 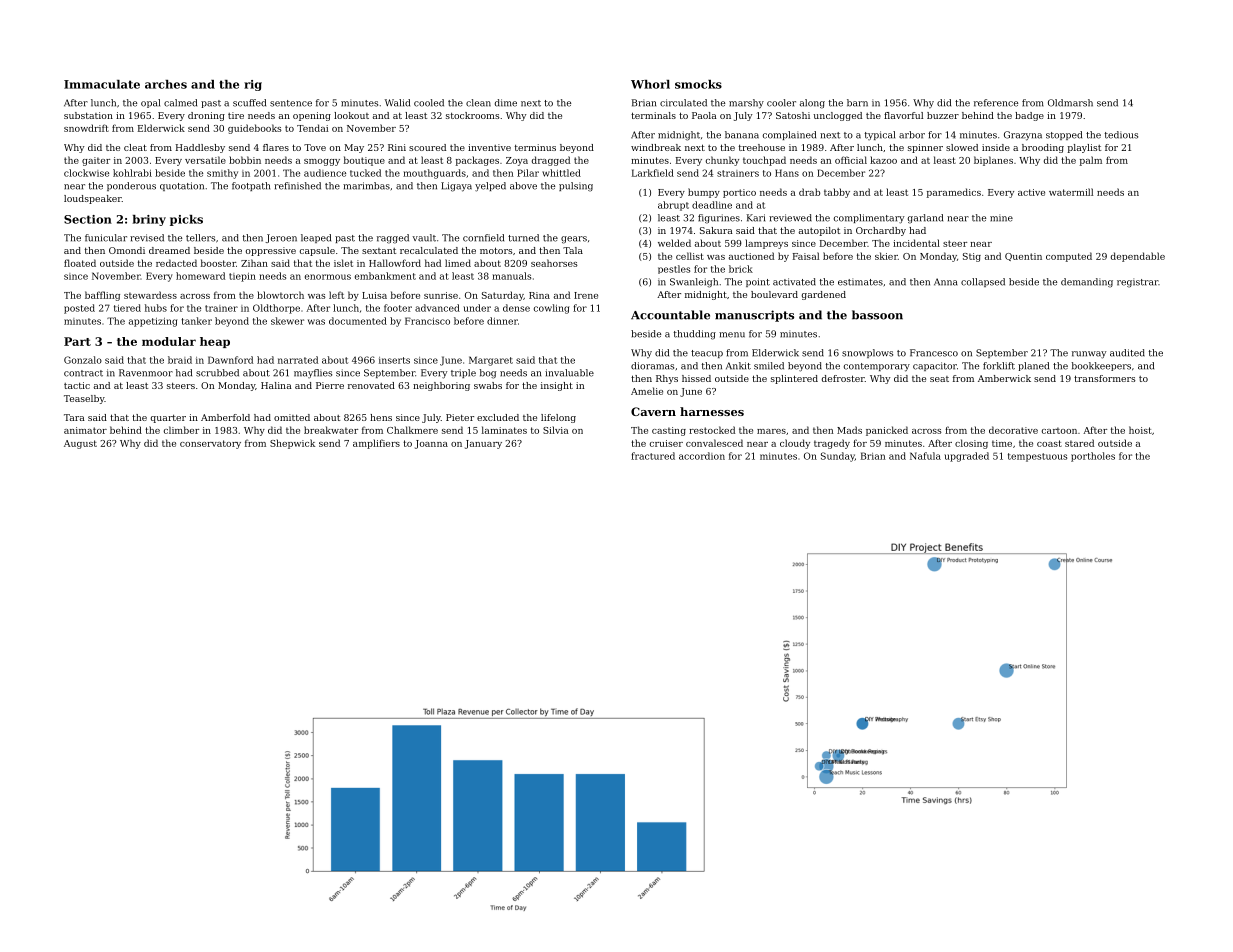 What do you see at coordinates (673, 206) in the screenshot?
I see `abrupt` at bounding box center [673, 206].
